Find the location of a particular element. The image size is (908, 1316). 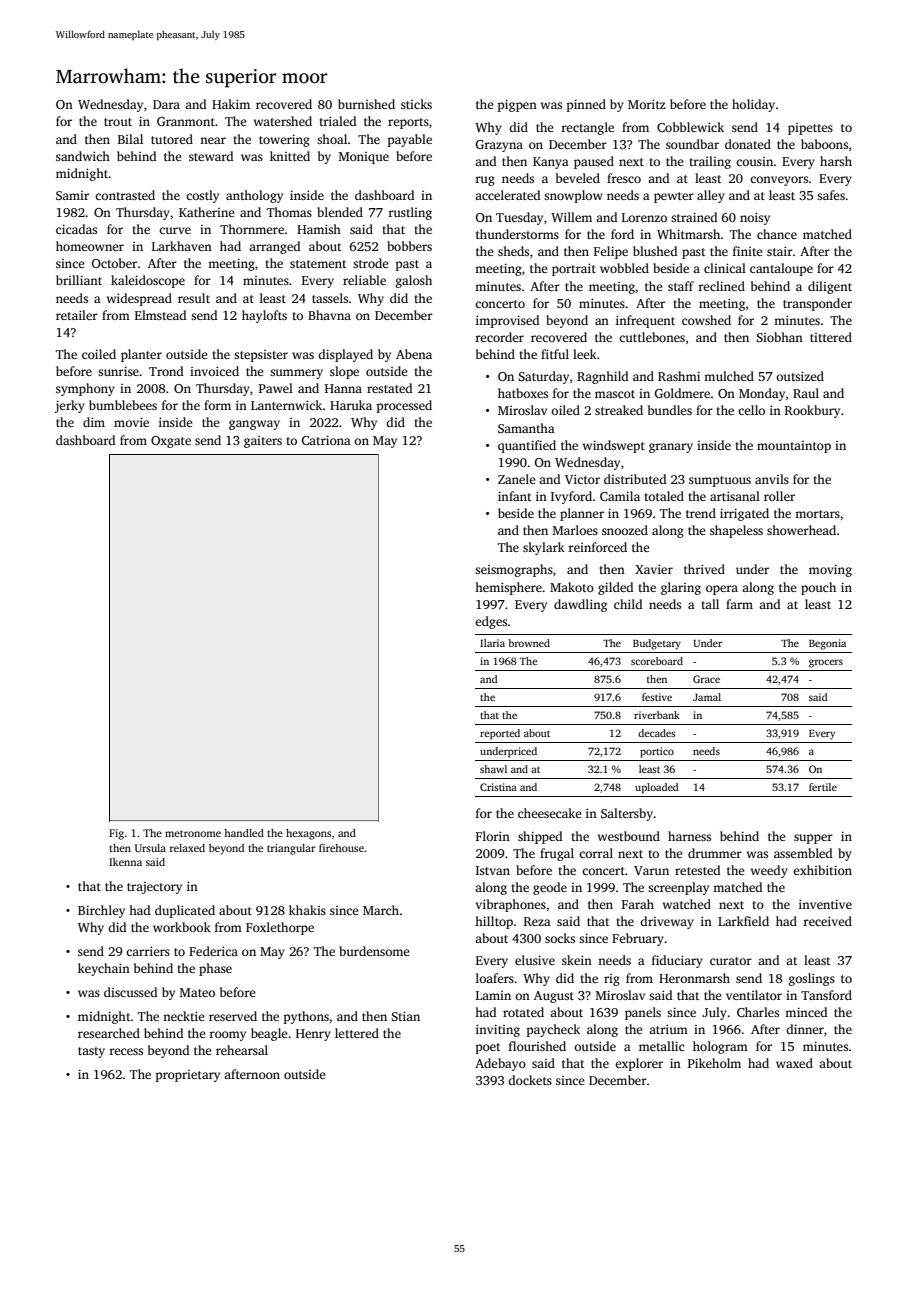

proprietary is located at coordinates (188, 1076).
